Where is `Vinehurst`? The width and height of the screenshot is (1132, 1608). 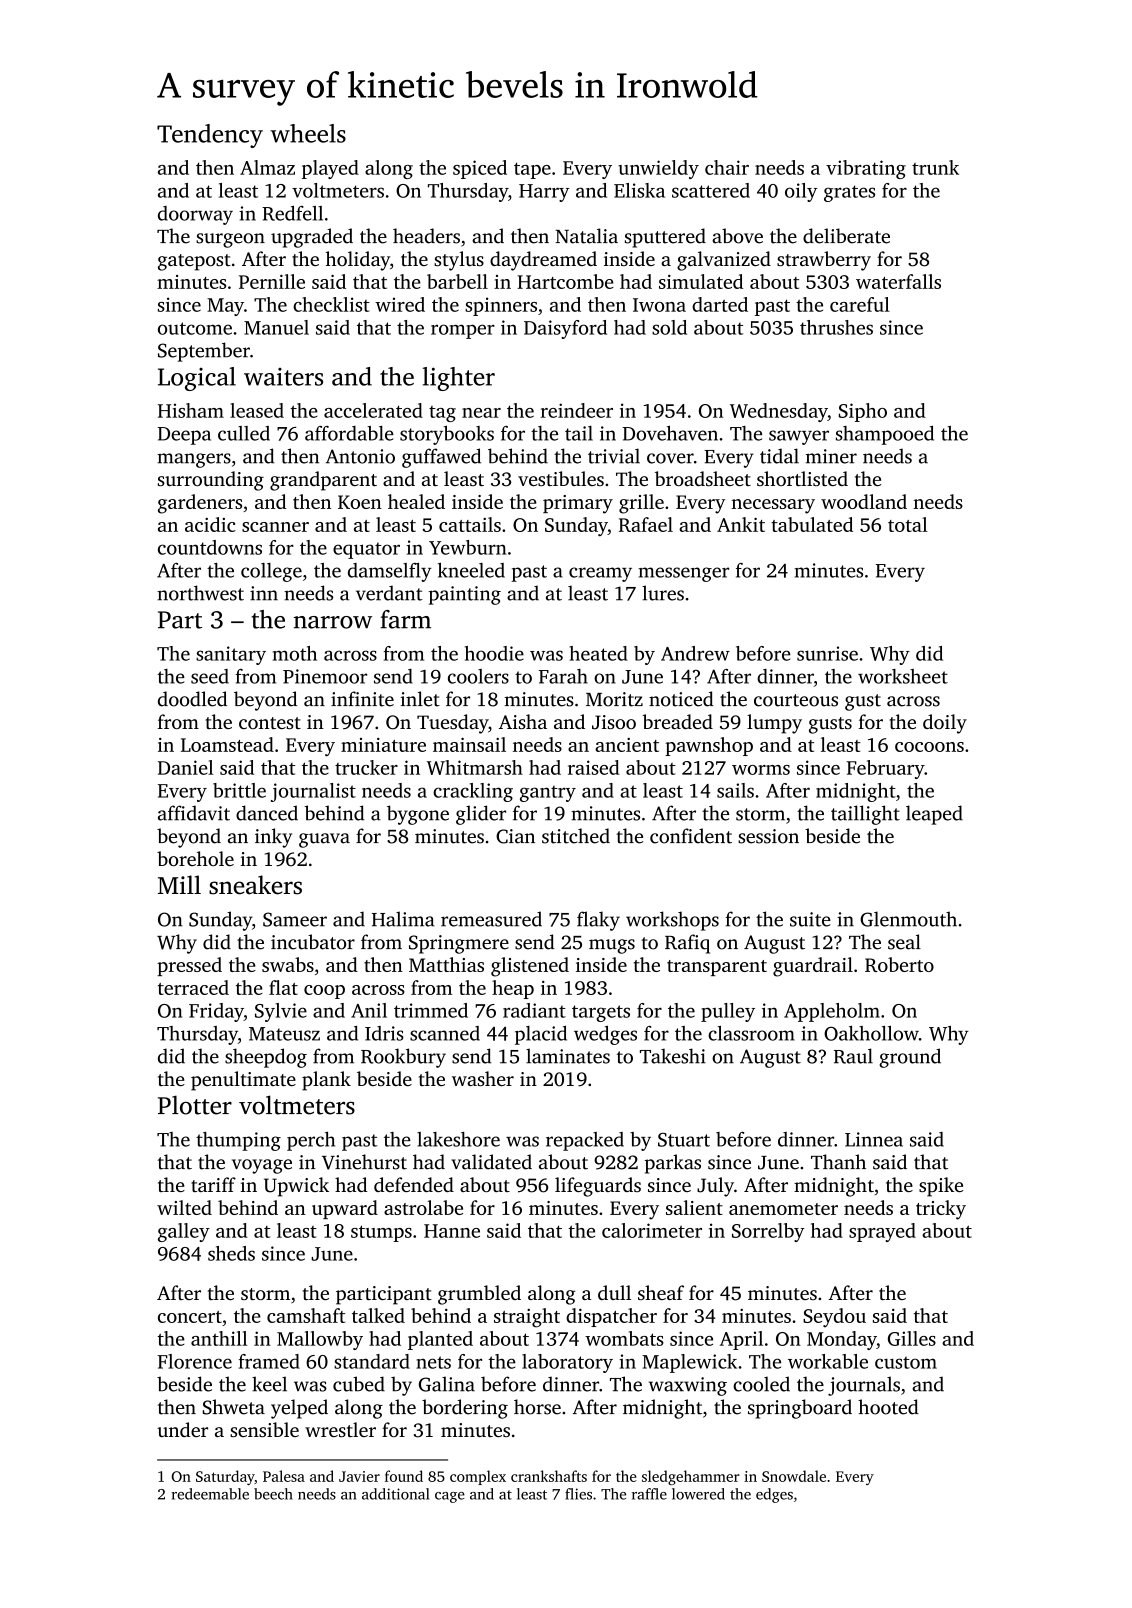
Vinehurst is located at coordinates (364, 1162).
